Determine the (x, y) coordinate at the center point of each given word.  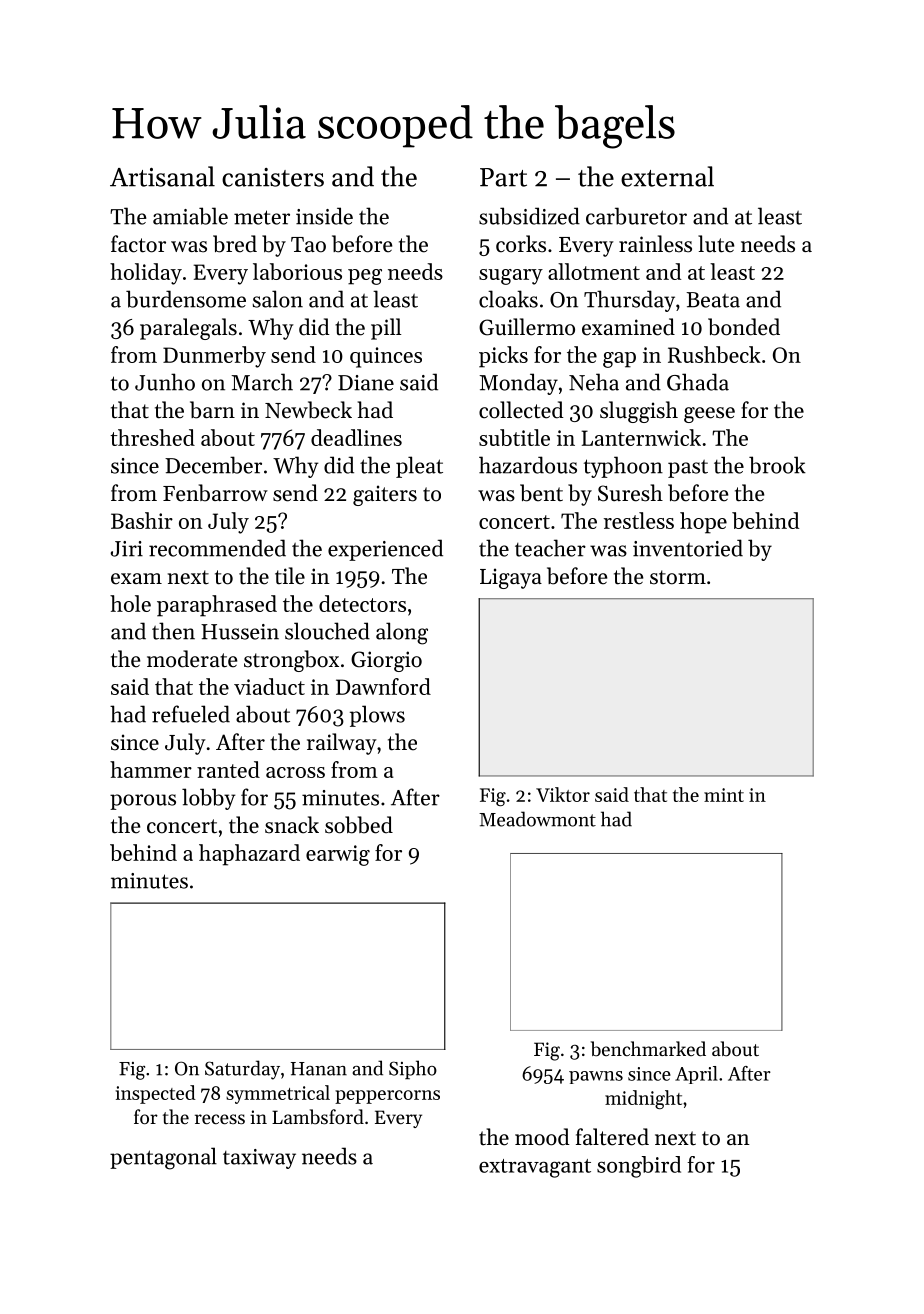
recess (220, 1119)
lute (716, 244)
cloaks (508, 299)
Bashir (142, 520)
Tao (308, 245)
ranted (228, 769)
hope (703, 523)
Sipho (413, 1069)
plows (377, 716)
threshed (152, 437)
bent (541, 493)
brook (777, 465)
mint (724, 795)
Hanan (319, 1069)
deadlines (356, 437)
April (696, 1075)
